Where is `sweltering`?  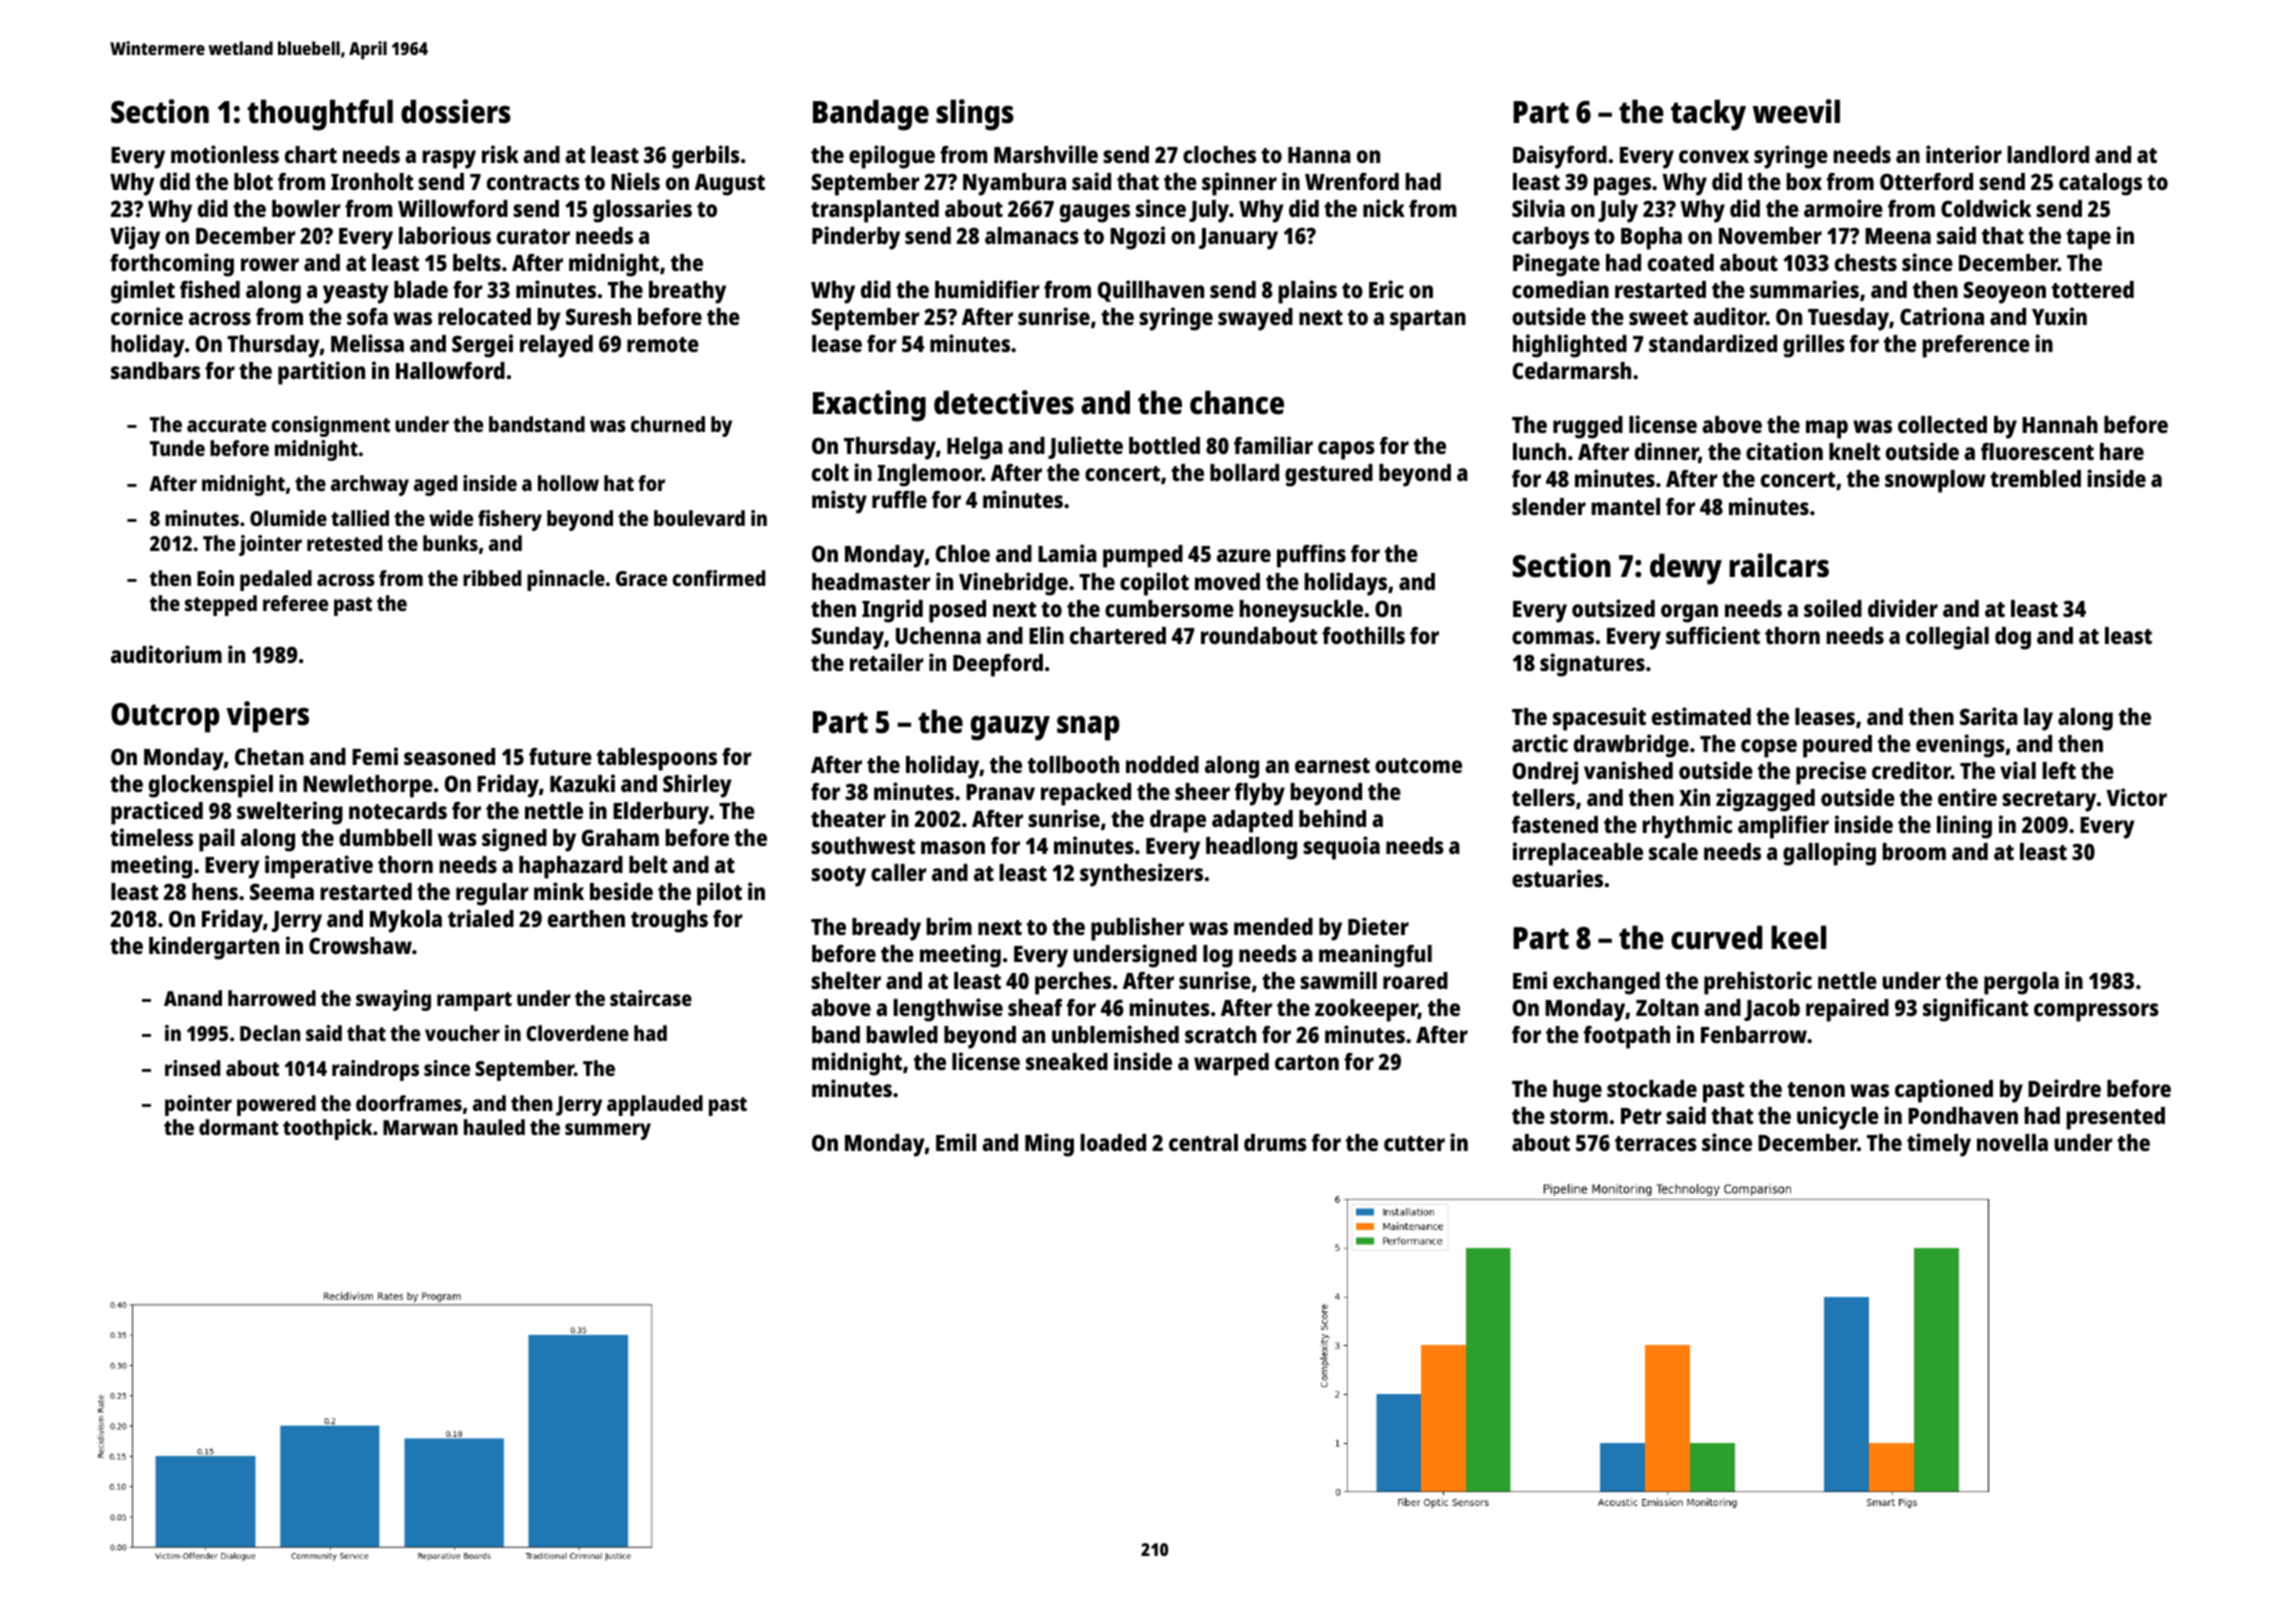 sweltering is located at coordinates (290, 813).
